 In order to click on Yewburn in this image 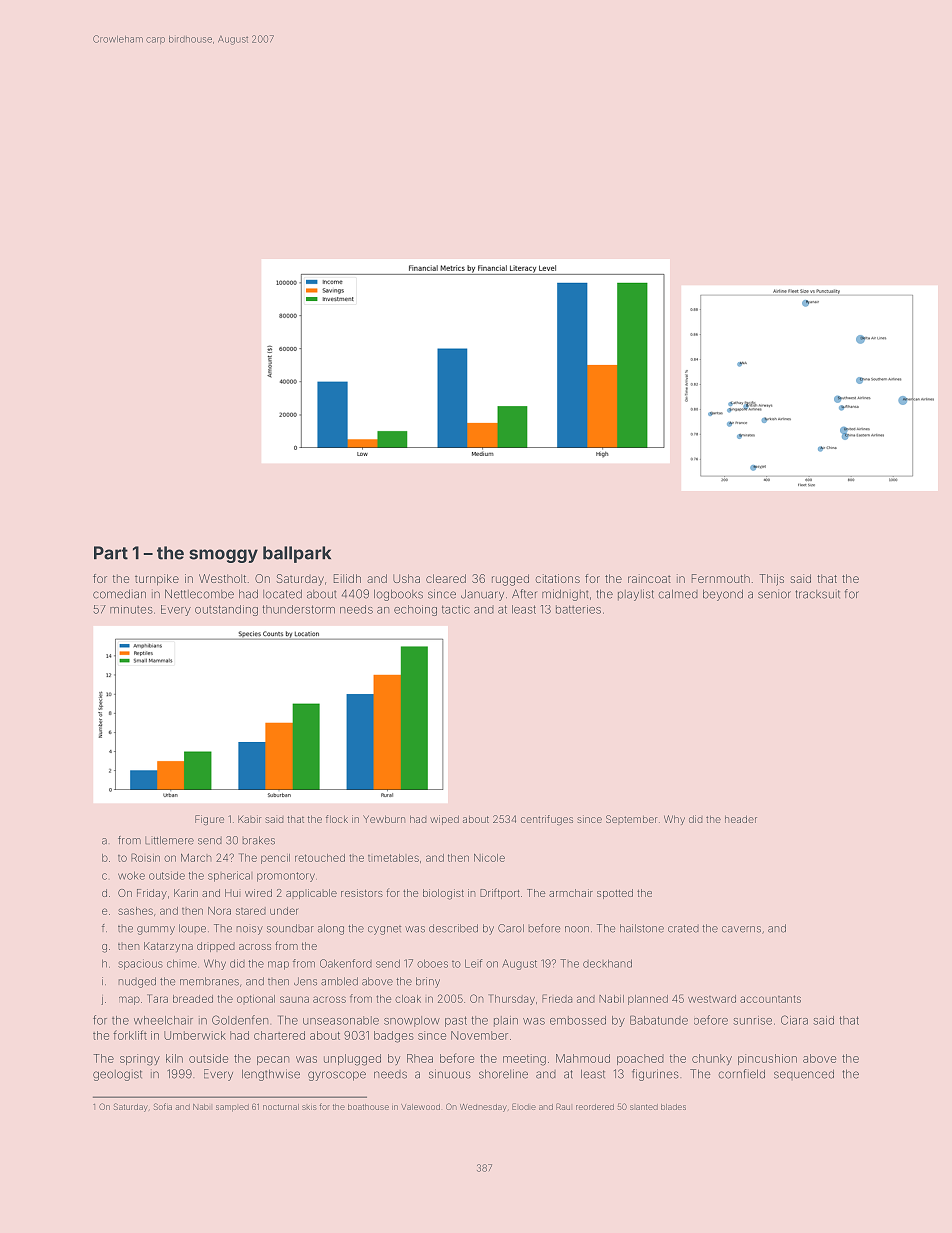, I will do `click(384, 819)`.
